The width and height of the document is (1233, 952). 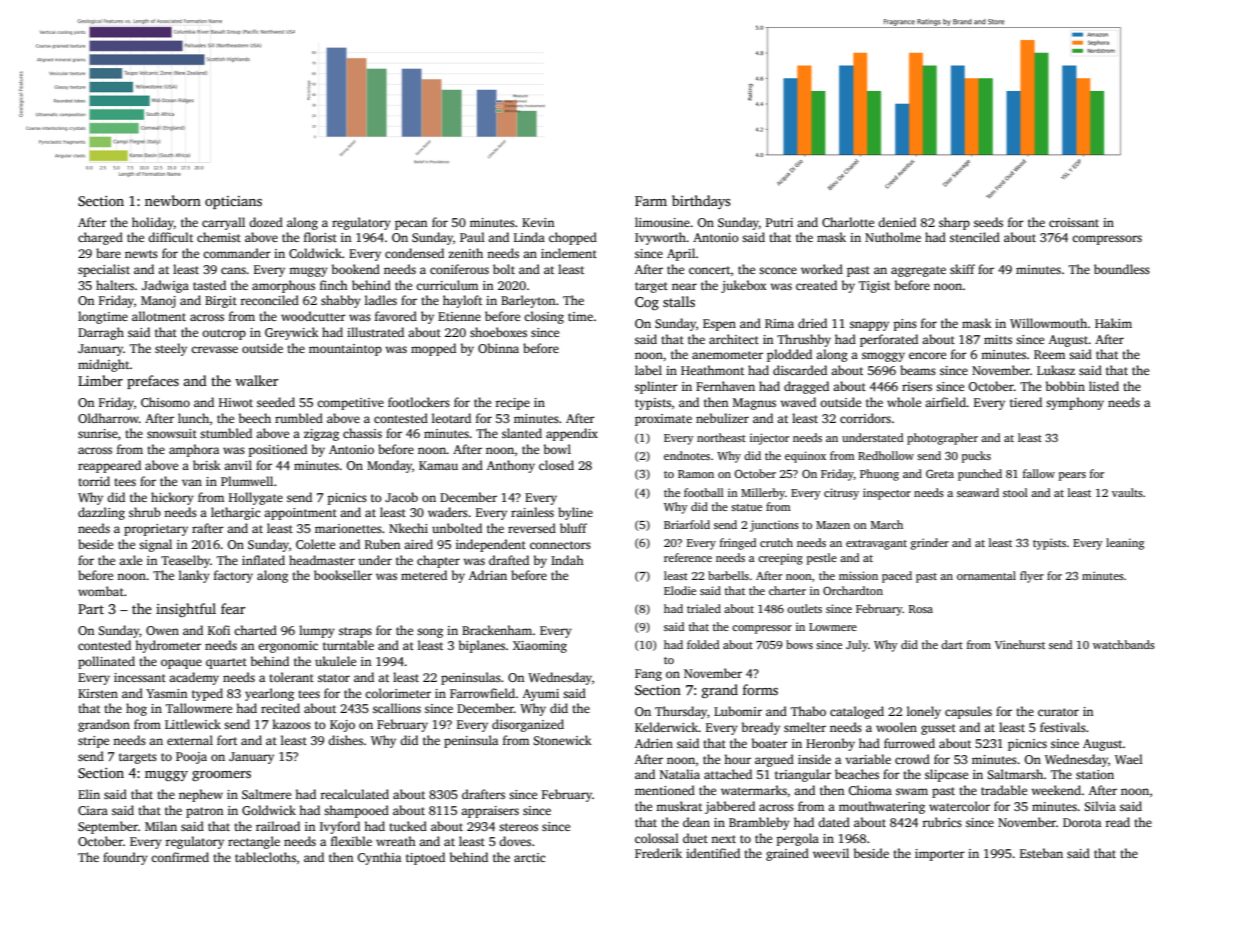 I want to click on tiptoed, so click(x=425, y=858).
